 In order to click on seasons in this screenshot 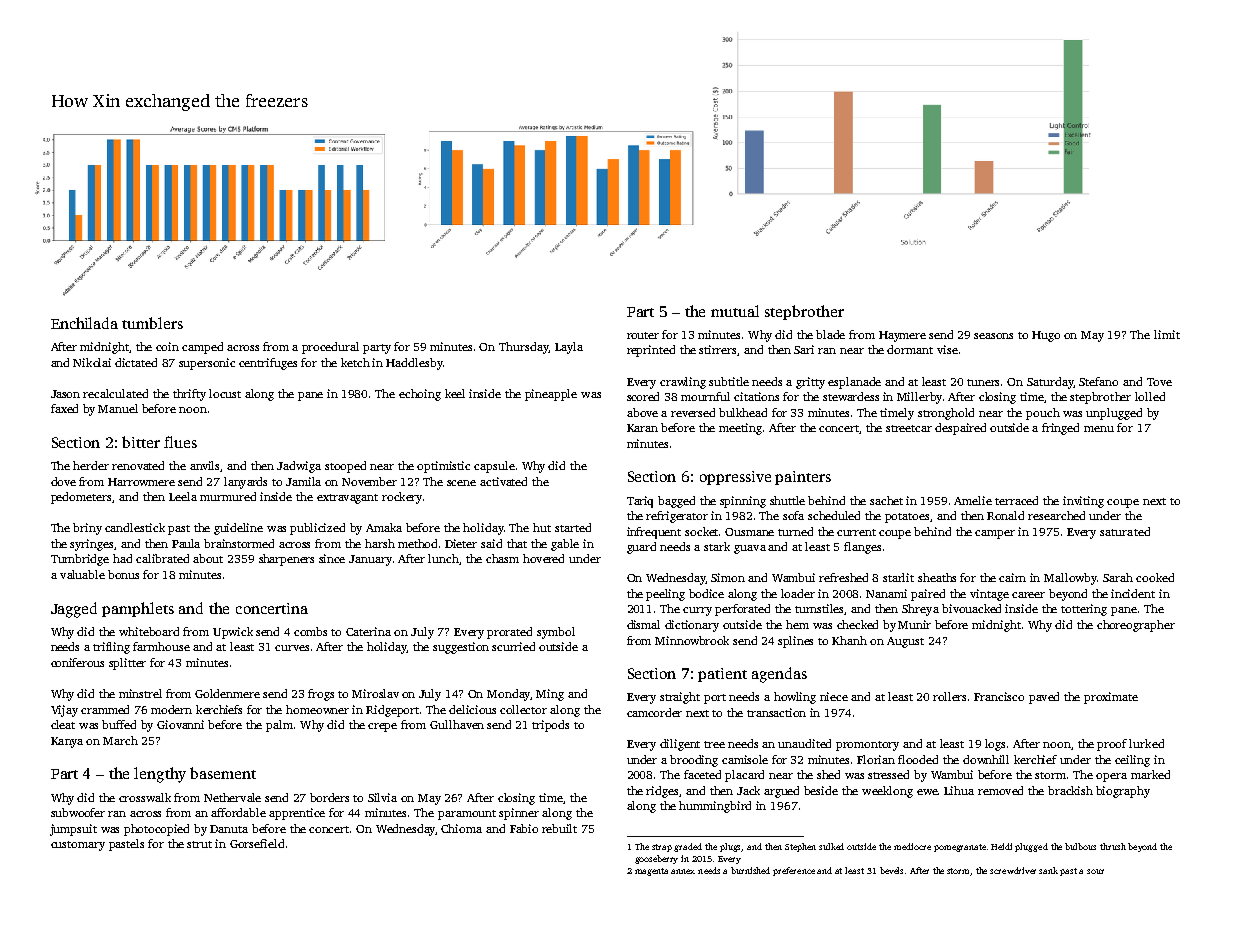, I will do `click(993, 336)`.
